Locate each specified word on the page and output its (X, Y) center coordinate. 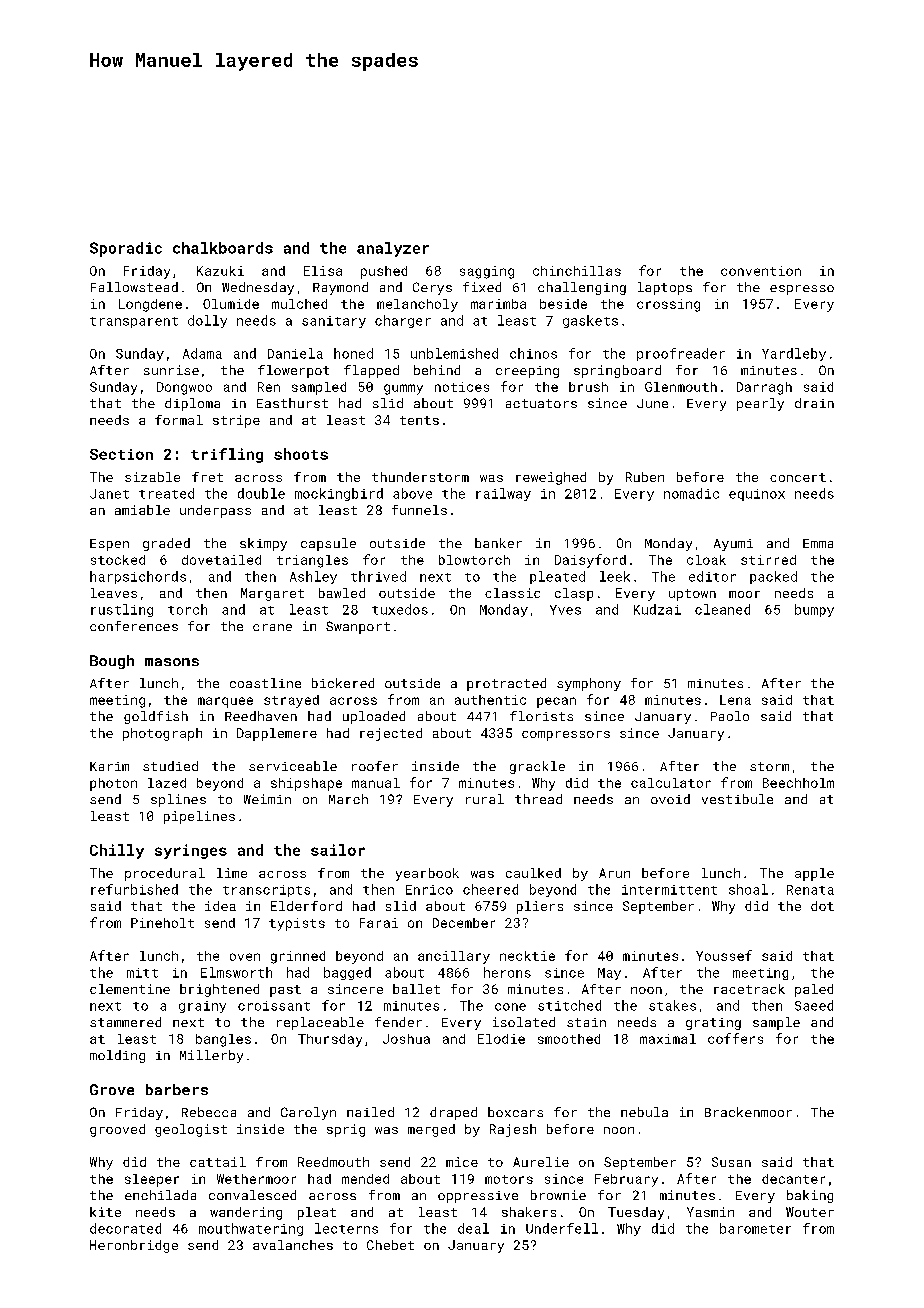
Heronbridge (134, 1246)
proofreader (681, 354)
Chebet (390, 1245)
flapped (371, 371)
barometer (755, 1228)
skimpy (263, 544)
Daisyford (590, 561)
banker (498, 543)
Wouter (810, 1212)
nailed (370, 1112)
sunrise (171, 370)
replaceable (320, 1023)
